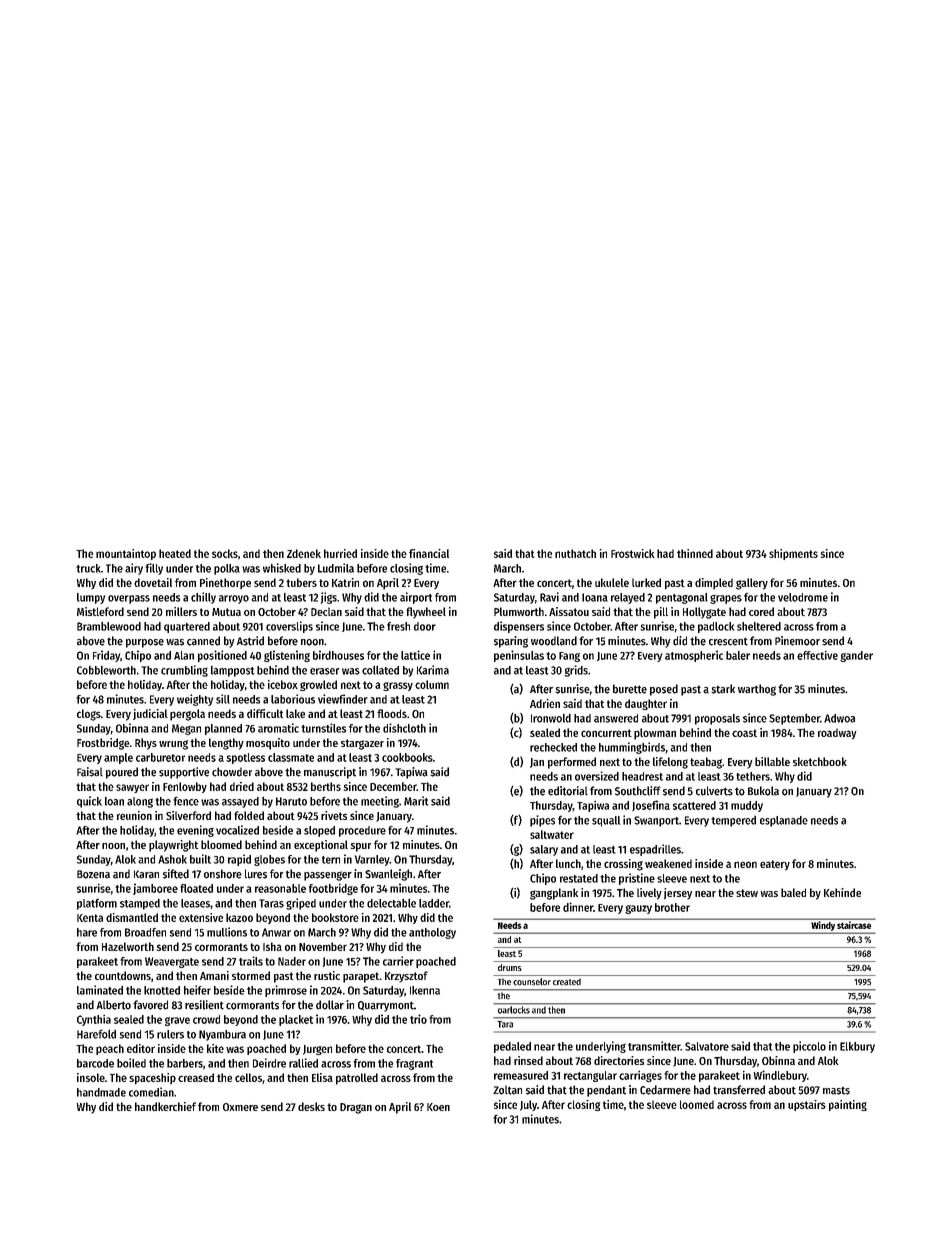 The width and height of the page is (952, 1233). Describe the element at coordinates (134, 569) in the page. I see `airy` at that location.
